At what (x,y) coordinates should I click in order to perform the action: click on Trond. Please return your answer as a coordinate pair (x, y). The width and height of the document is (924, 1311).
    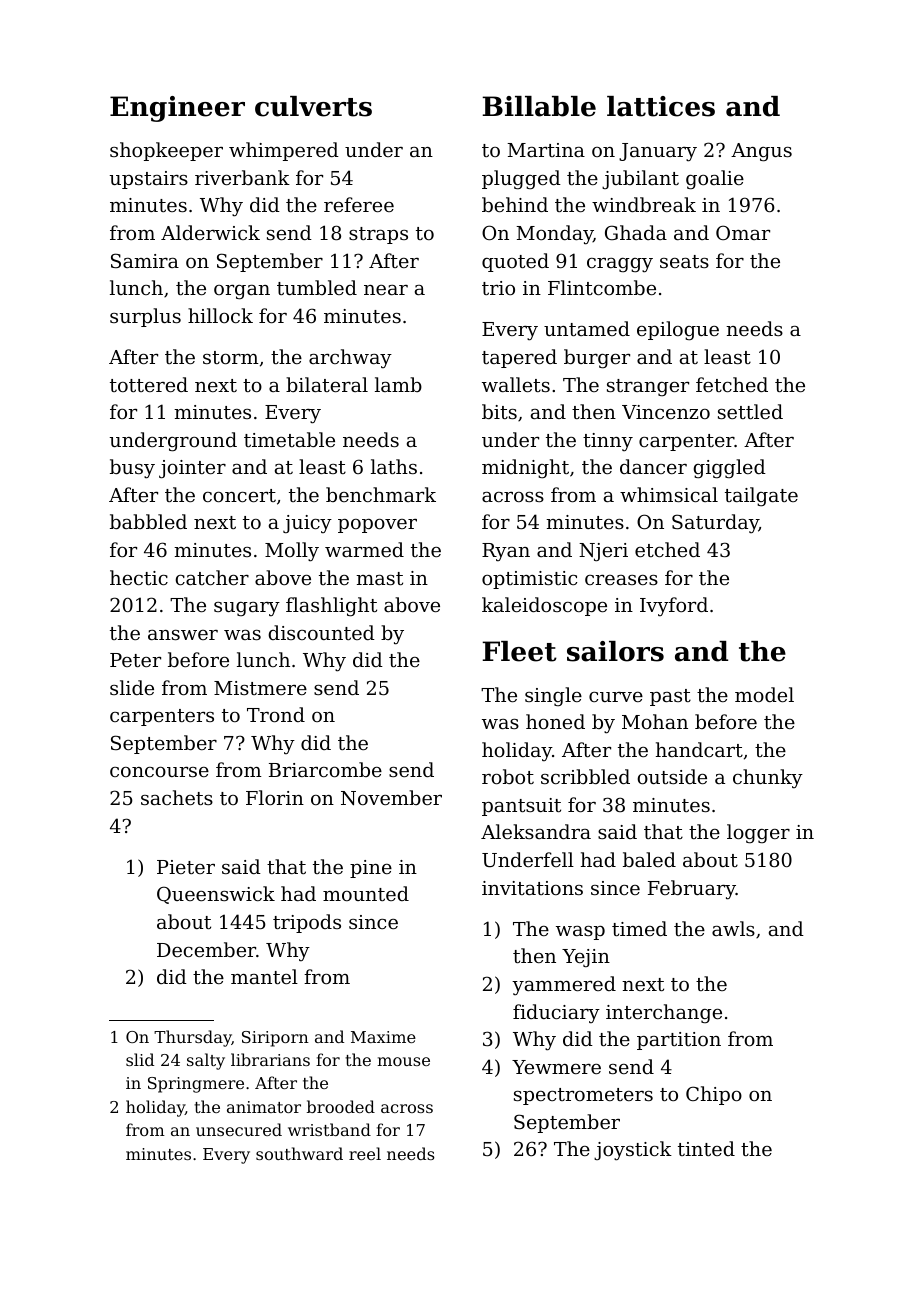
    Looking at the image, I should click on (276, 714).
